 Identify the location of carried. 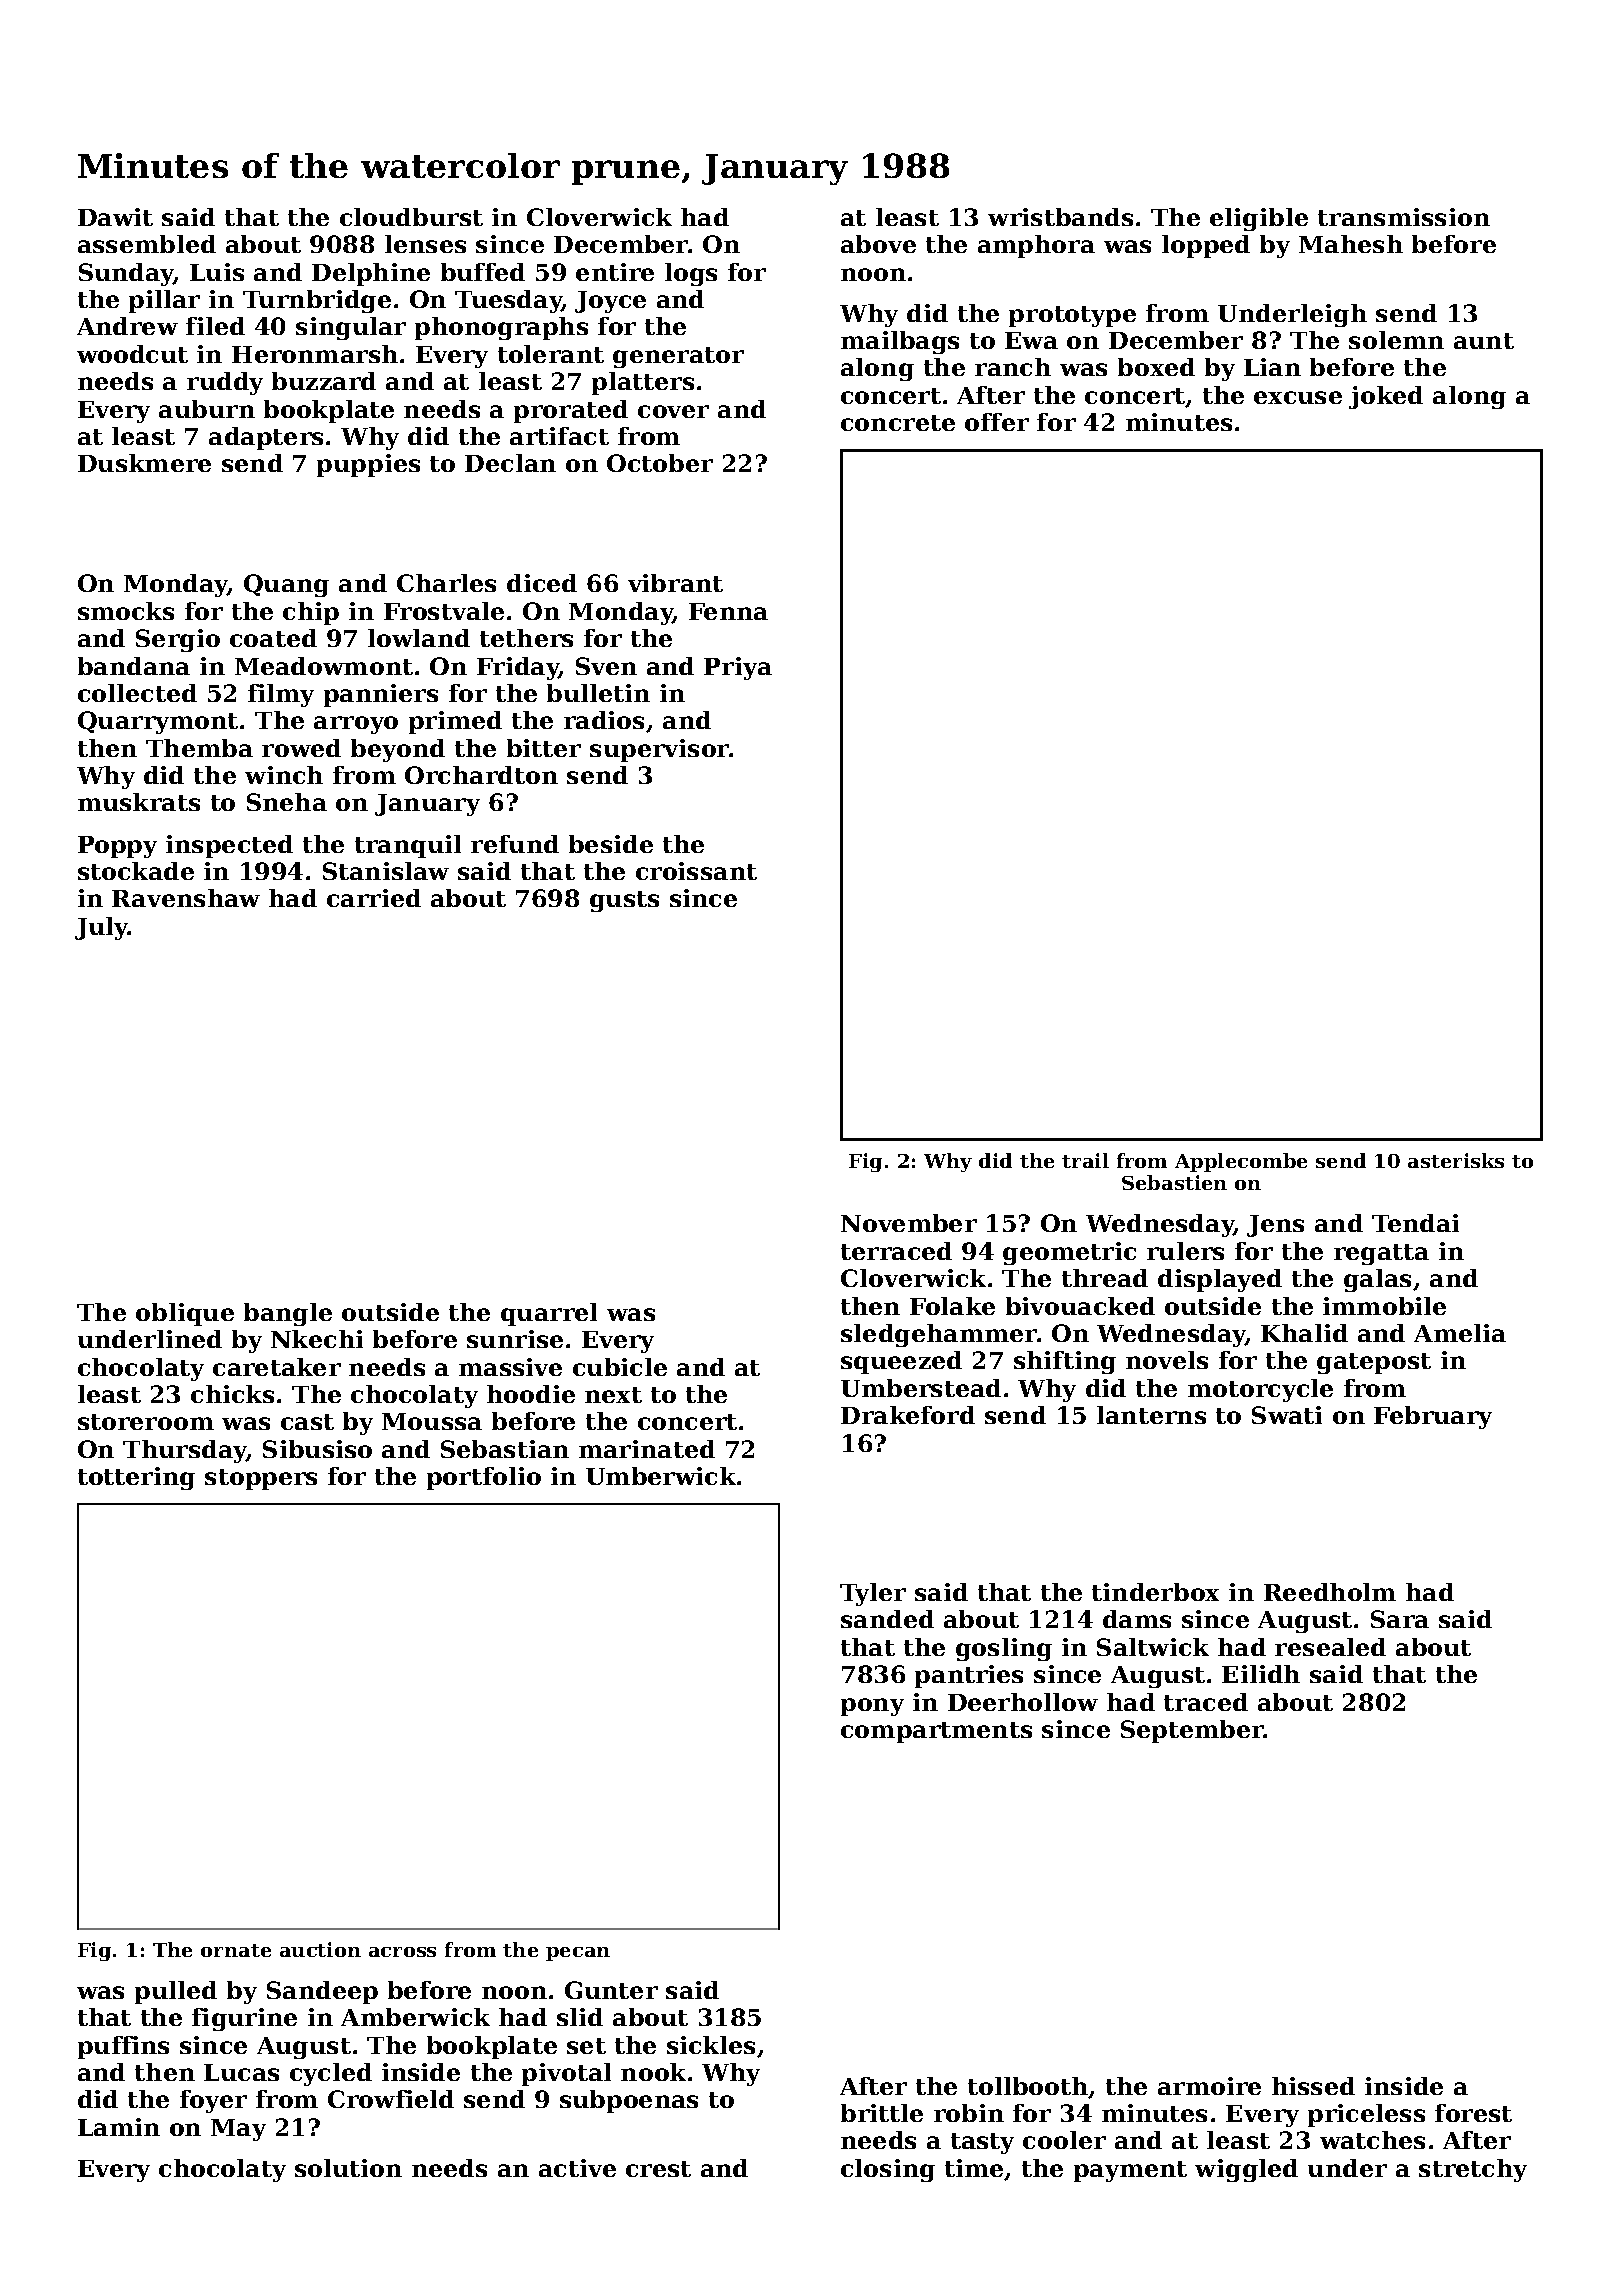
(374, 898).
